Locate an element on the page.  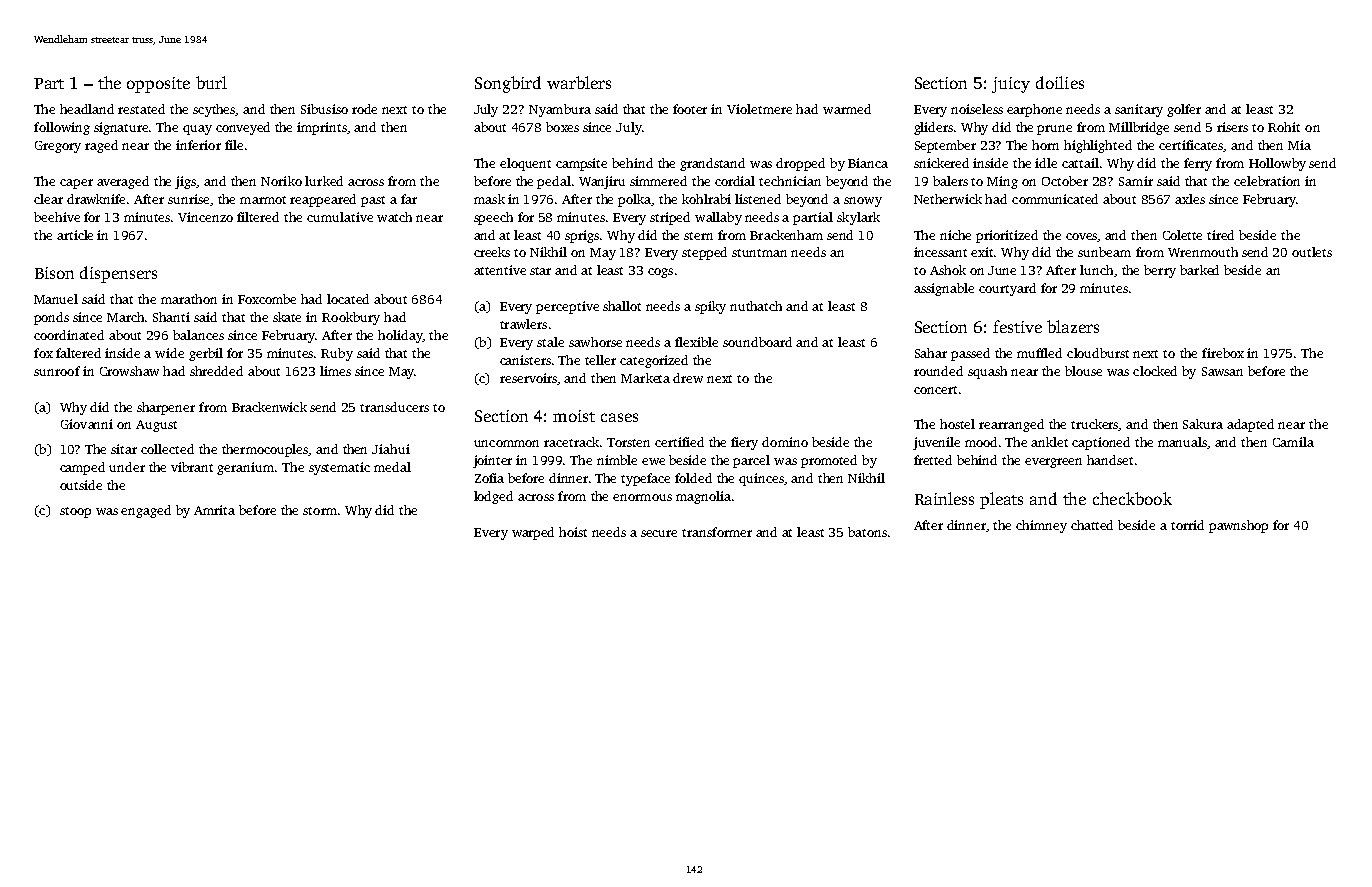
Sawsan is located at coordinates (1222, 371).
